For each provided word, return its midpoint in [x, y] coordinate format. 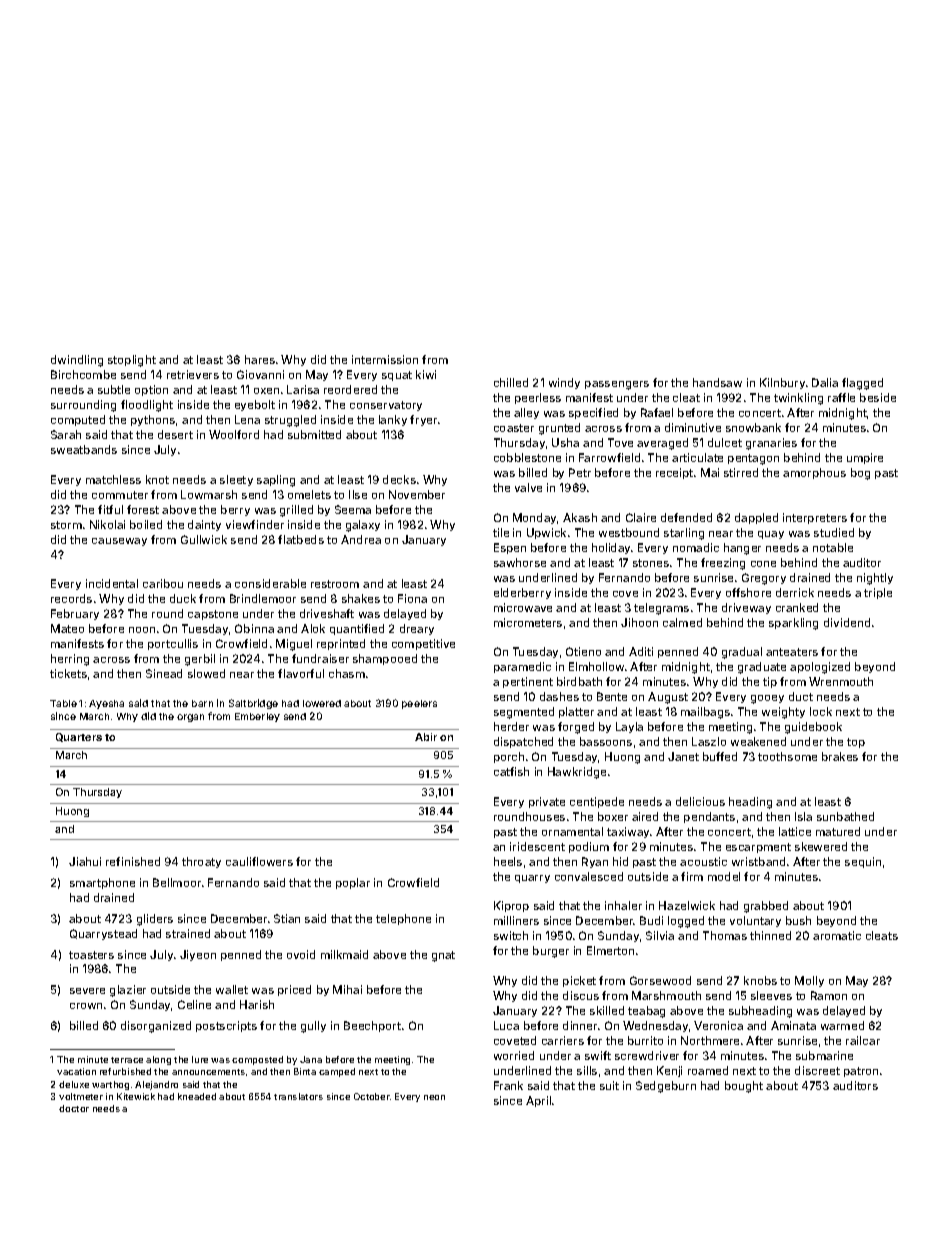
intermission [385, 359]
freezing [723, 564]
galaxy [363, 526]
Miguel [294, 645]
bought [744, 1087]
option [151, 390]
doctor [74, 1108]
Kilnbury [782, 383]
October [372, 1096]
